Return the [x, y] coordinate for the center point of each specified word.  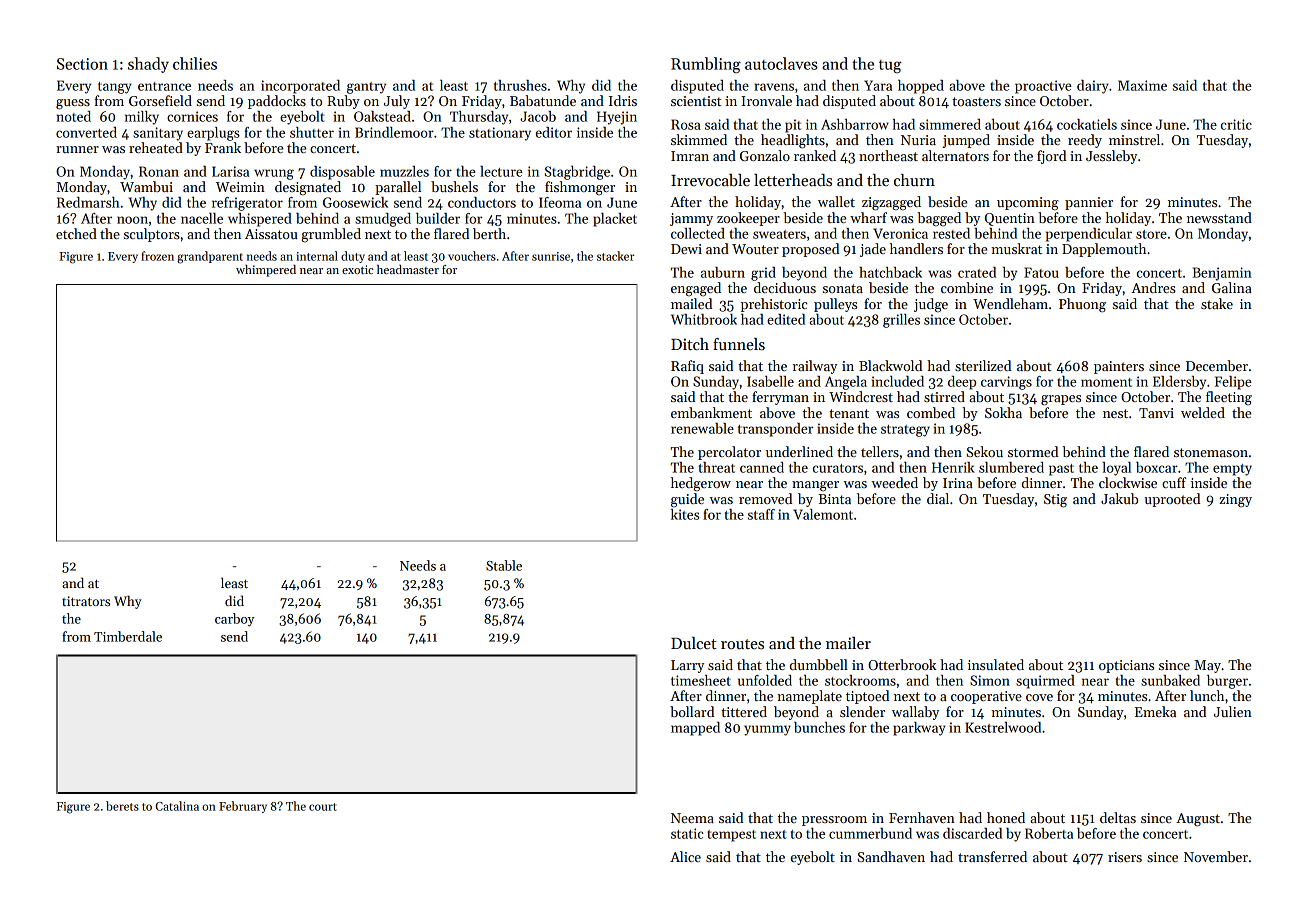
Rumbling [706, 65]
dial [938, 498]
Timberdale [128, 636]
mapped [695, 729]
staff [761, 514]
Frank [223, 147]
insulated [996, 664]
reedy [1085, 141]
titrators [86, 601]
